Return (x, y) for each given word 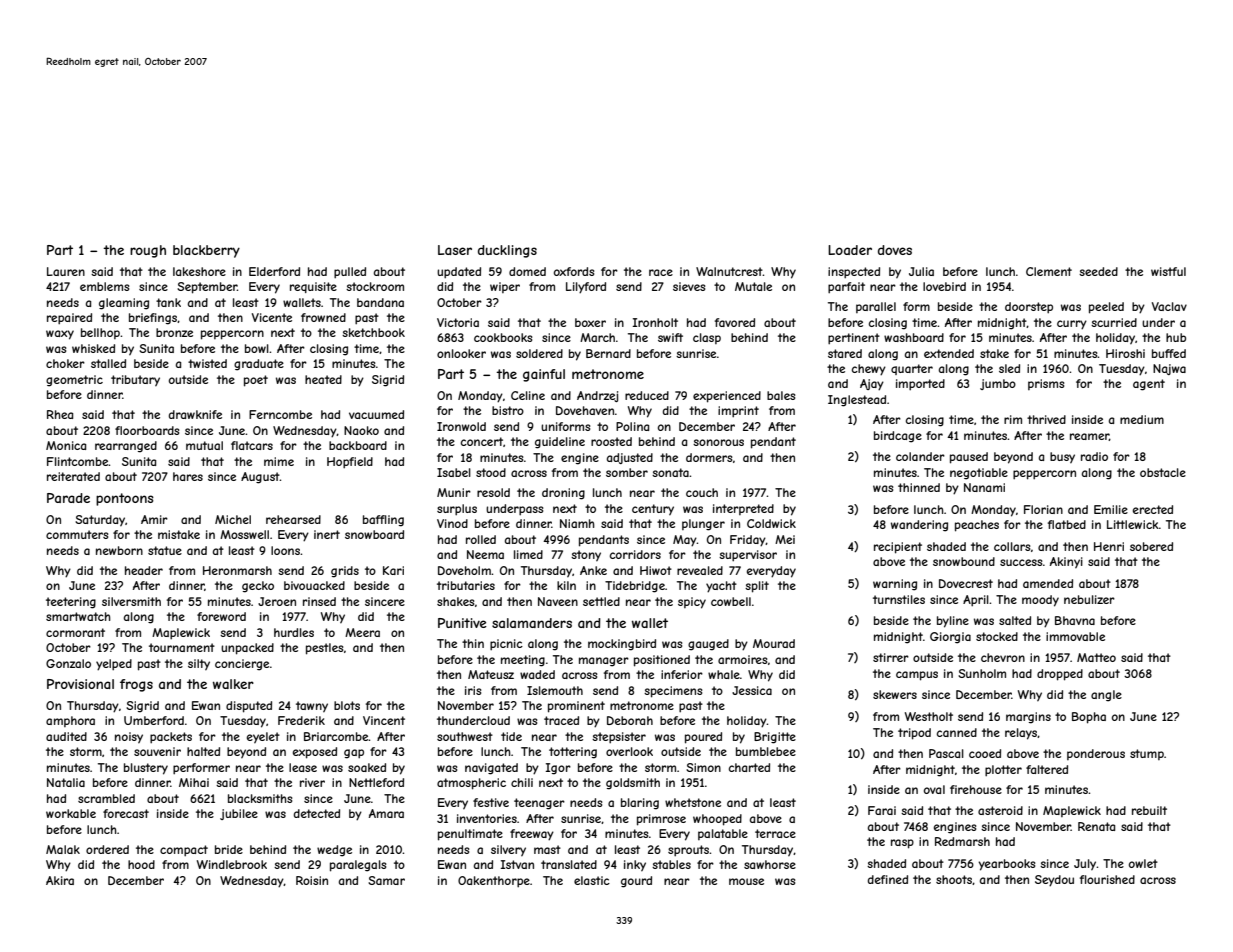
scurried (1114, 322)
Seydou (1054, 881)
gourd (636, 882)
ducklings (507, 251)
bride (229, 849)
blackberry (206, 251)
